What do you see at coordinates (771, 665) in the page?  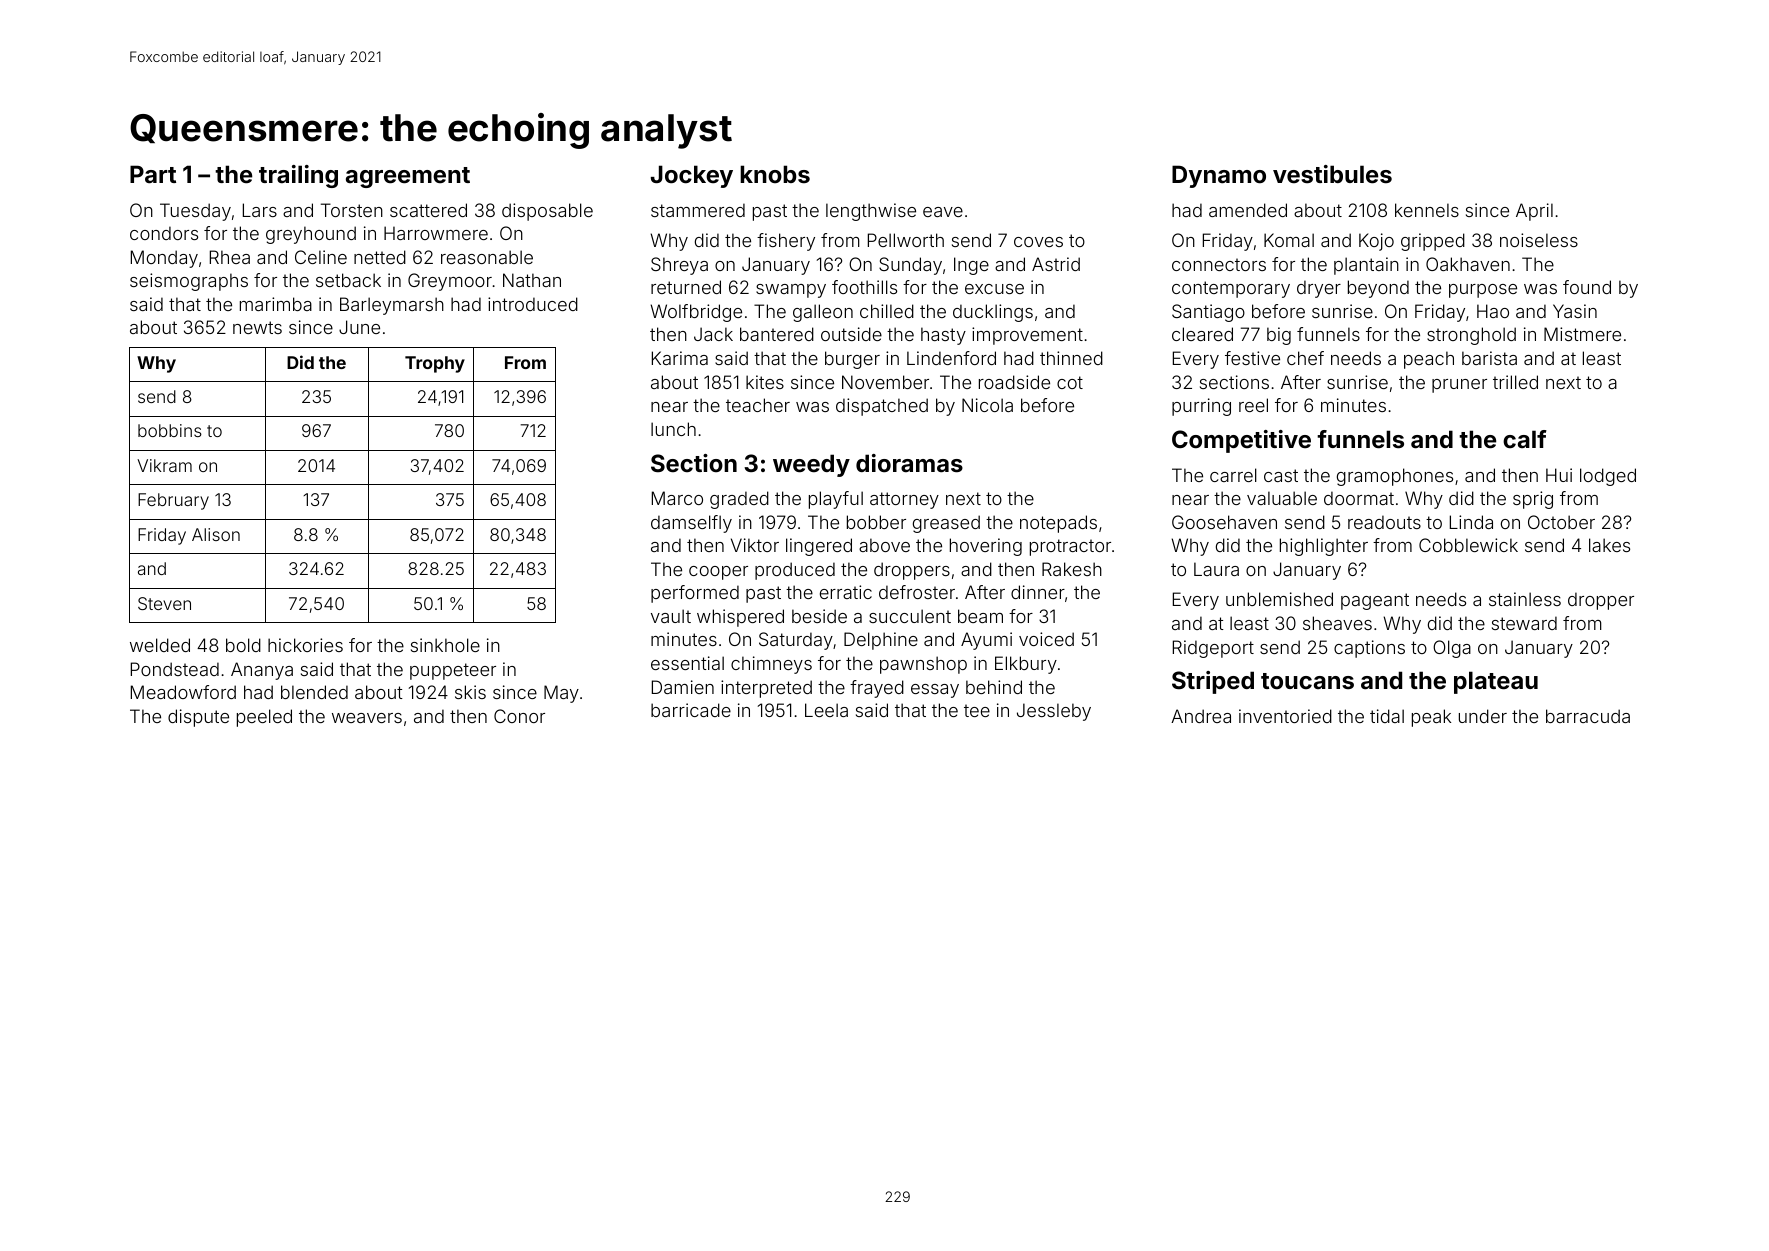 I see `chimneys` at bounding box center [771, 665].
